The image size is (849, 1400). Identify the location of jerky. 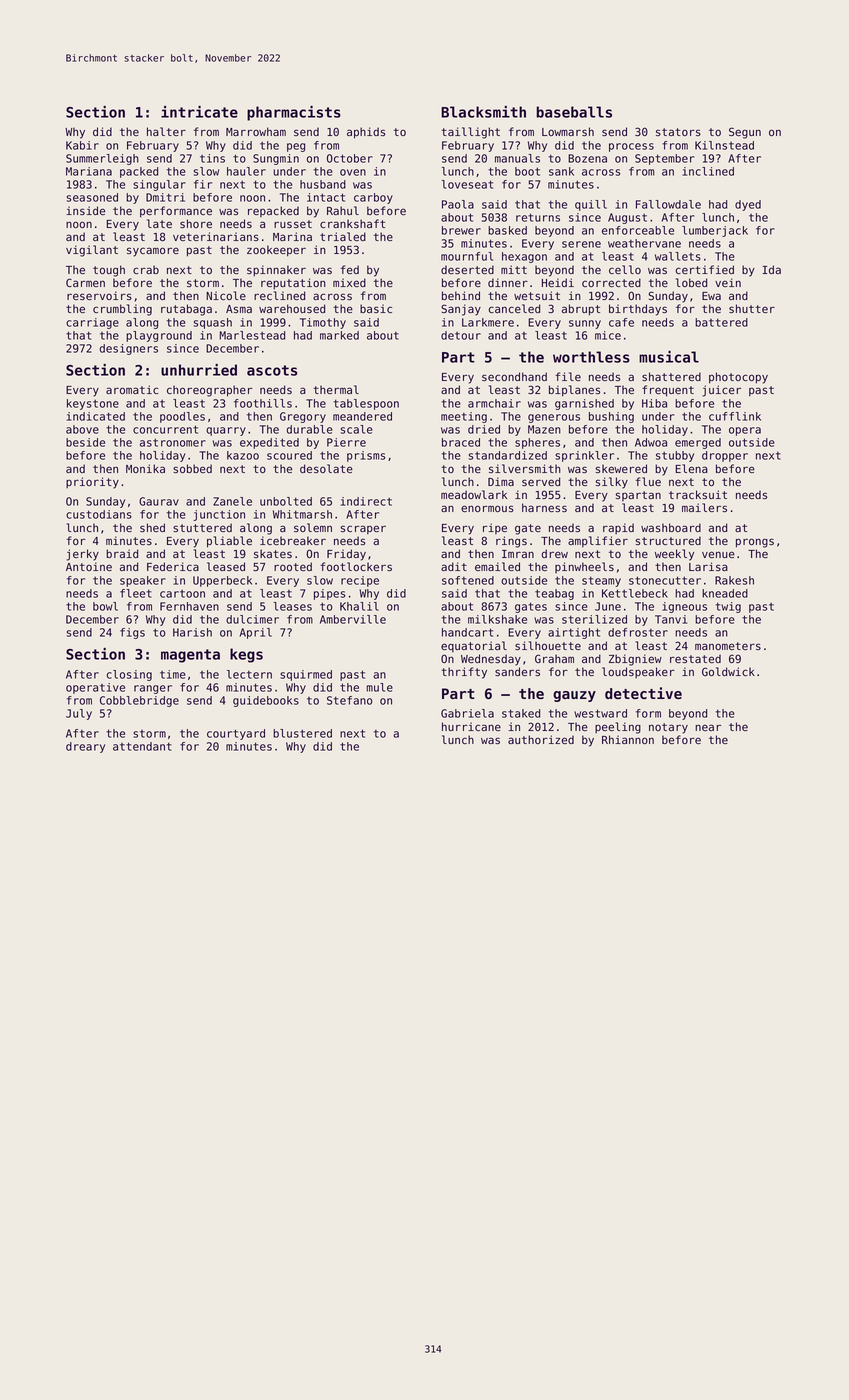
(83, 555).
